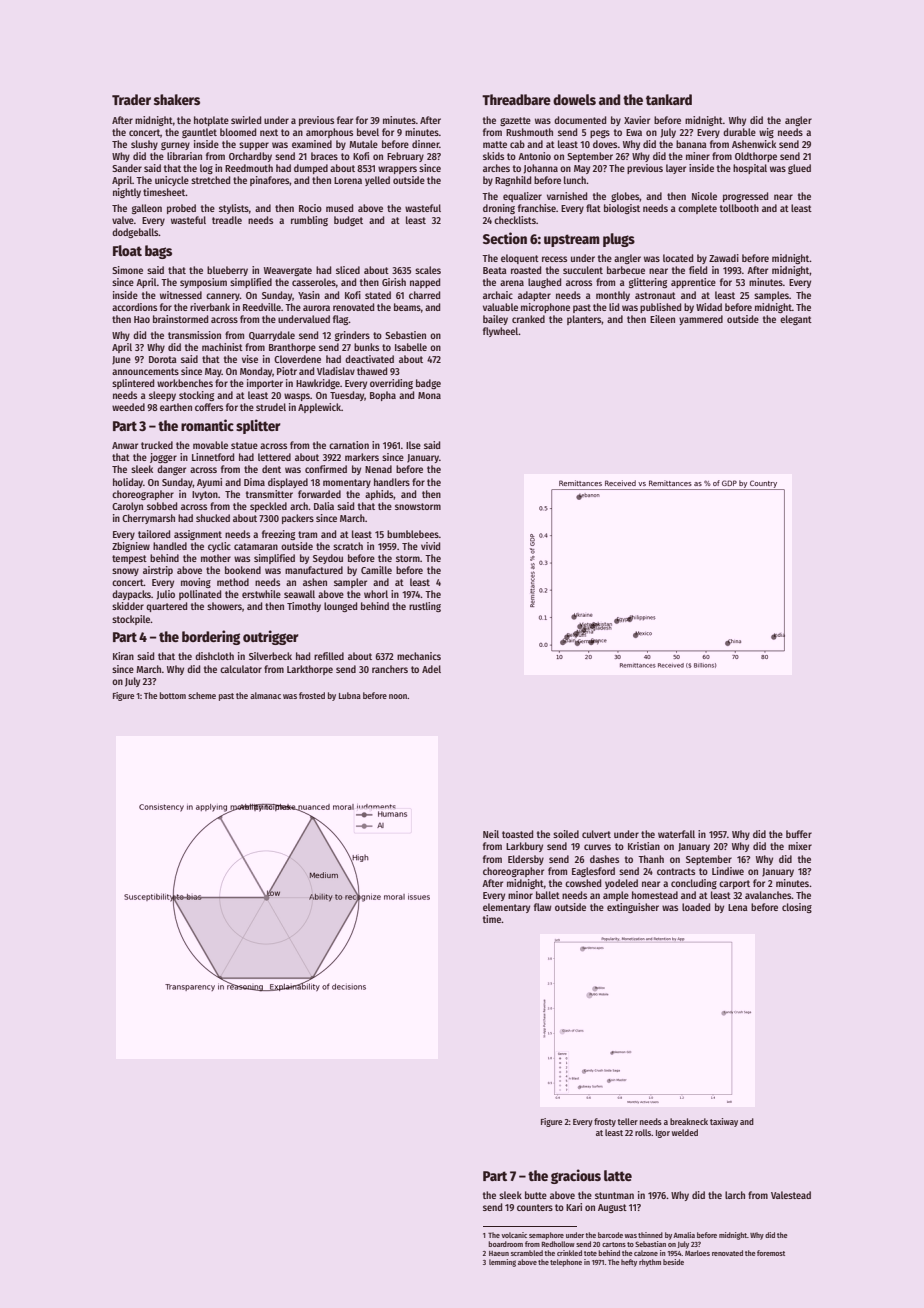 The image size is (924, 1308). I want to click on dinner, so click(425, 144).
